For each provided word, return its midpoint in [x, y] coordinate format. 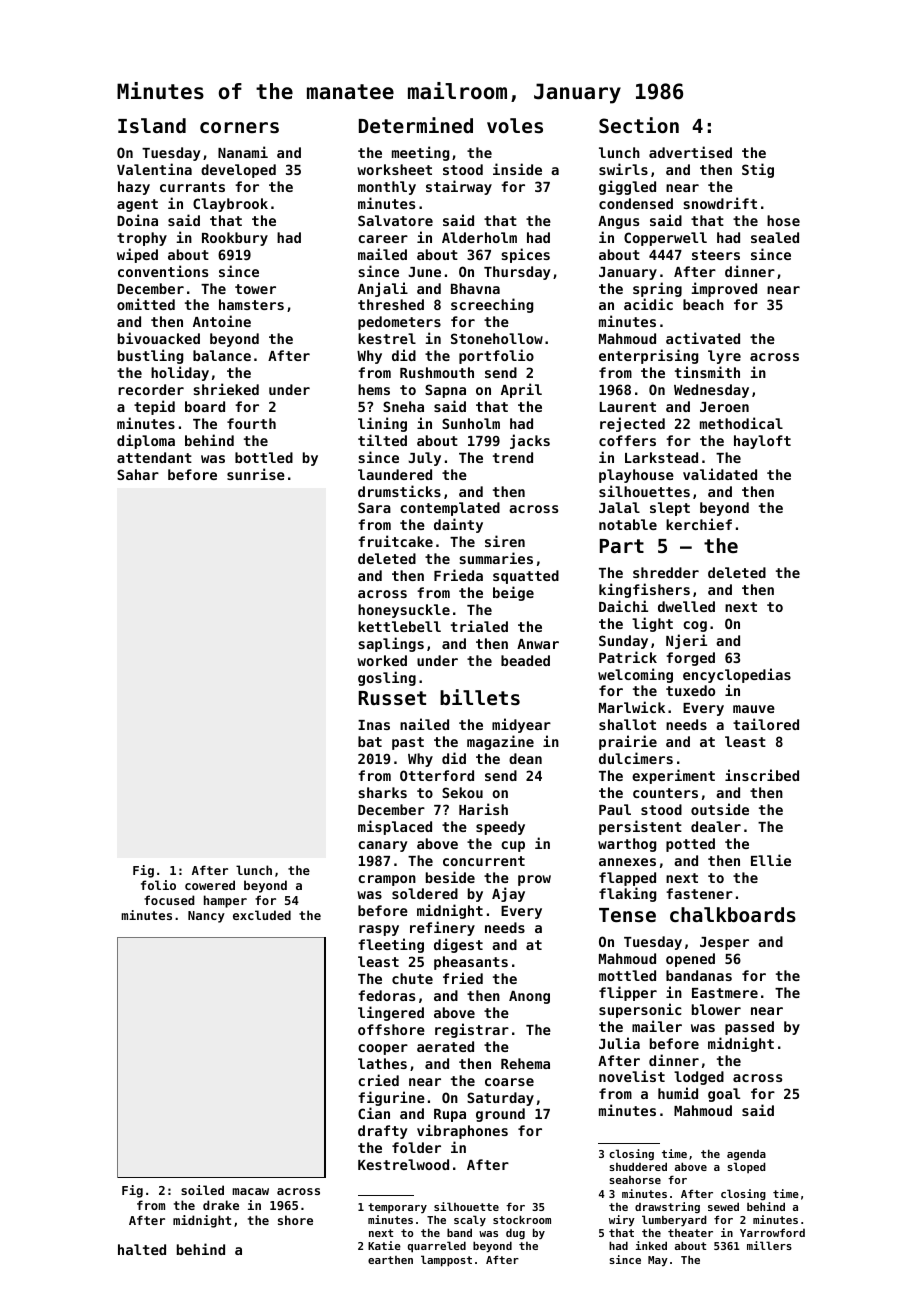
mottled [627, 975]
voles [515, 125]
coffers [627, 440]
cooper [383, 1049]
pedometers [399, 323]
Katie [384, 1245]
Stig [758, 170]
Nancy [206, 917]
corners [239, 127]
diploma [146, 441]
